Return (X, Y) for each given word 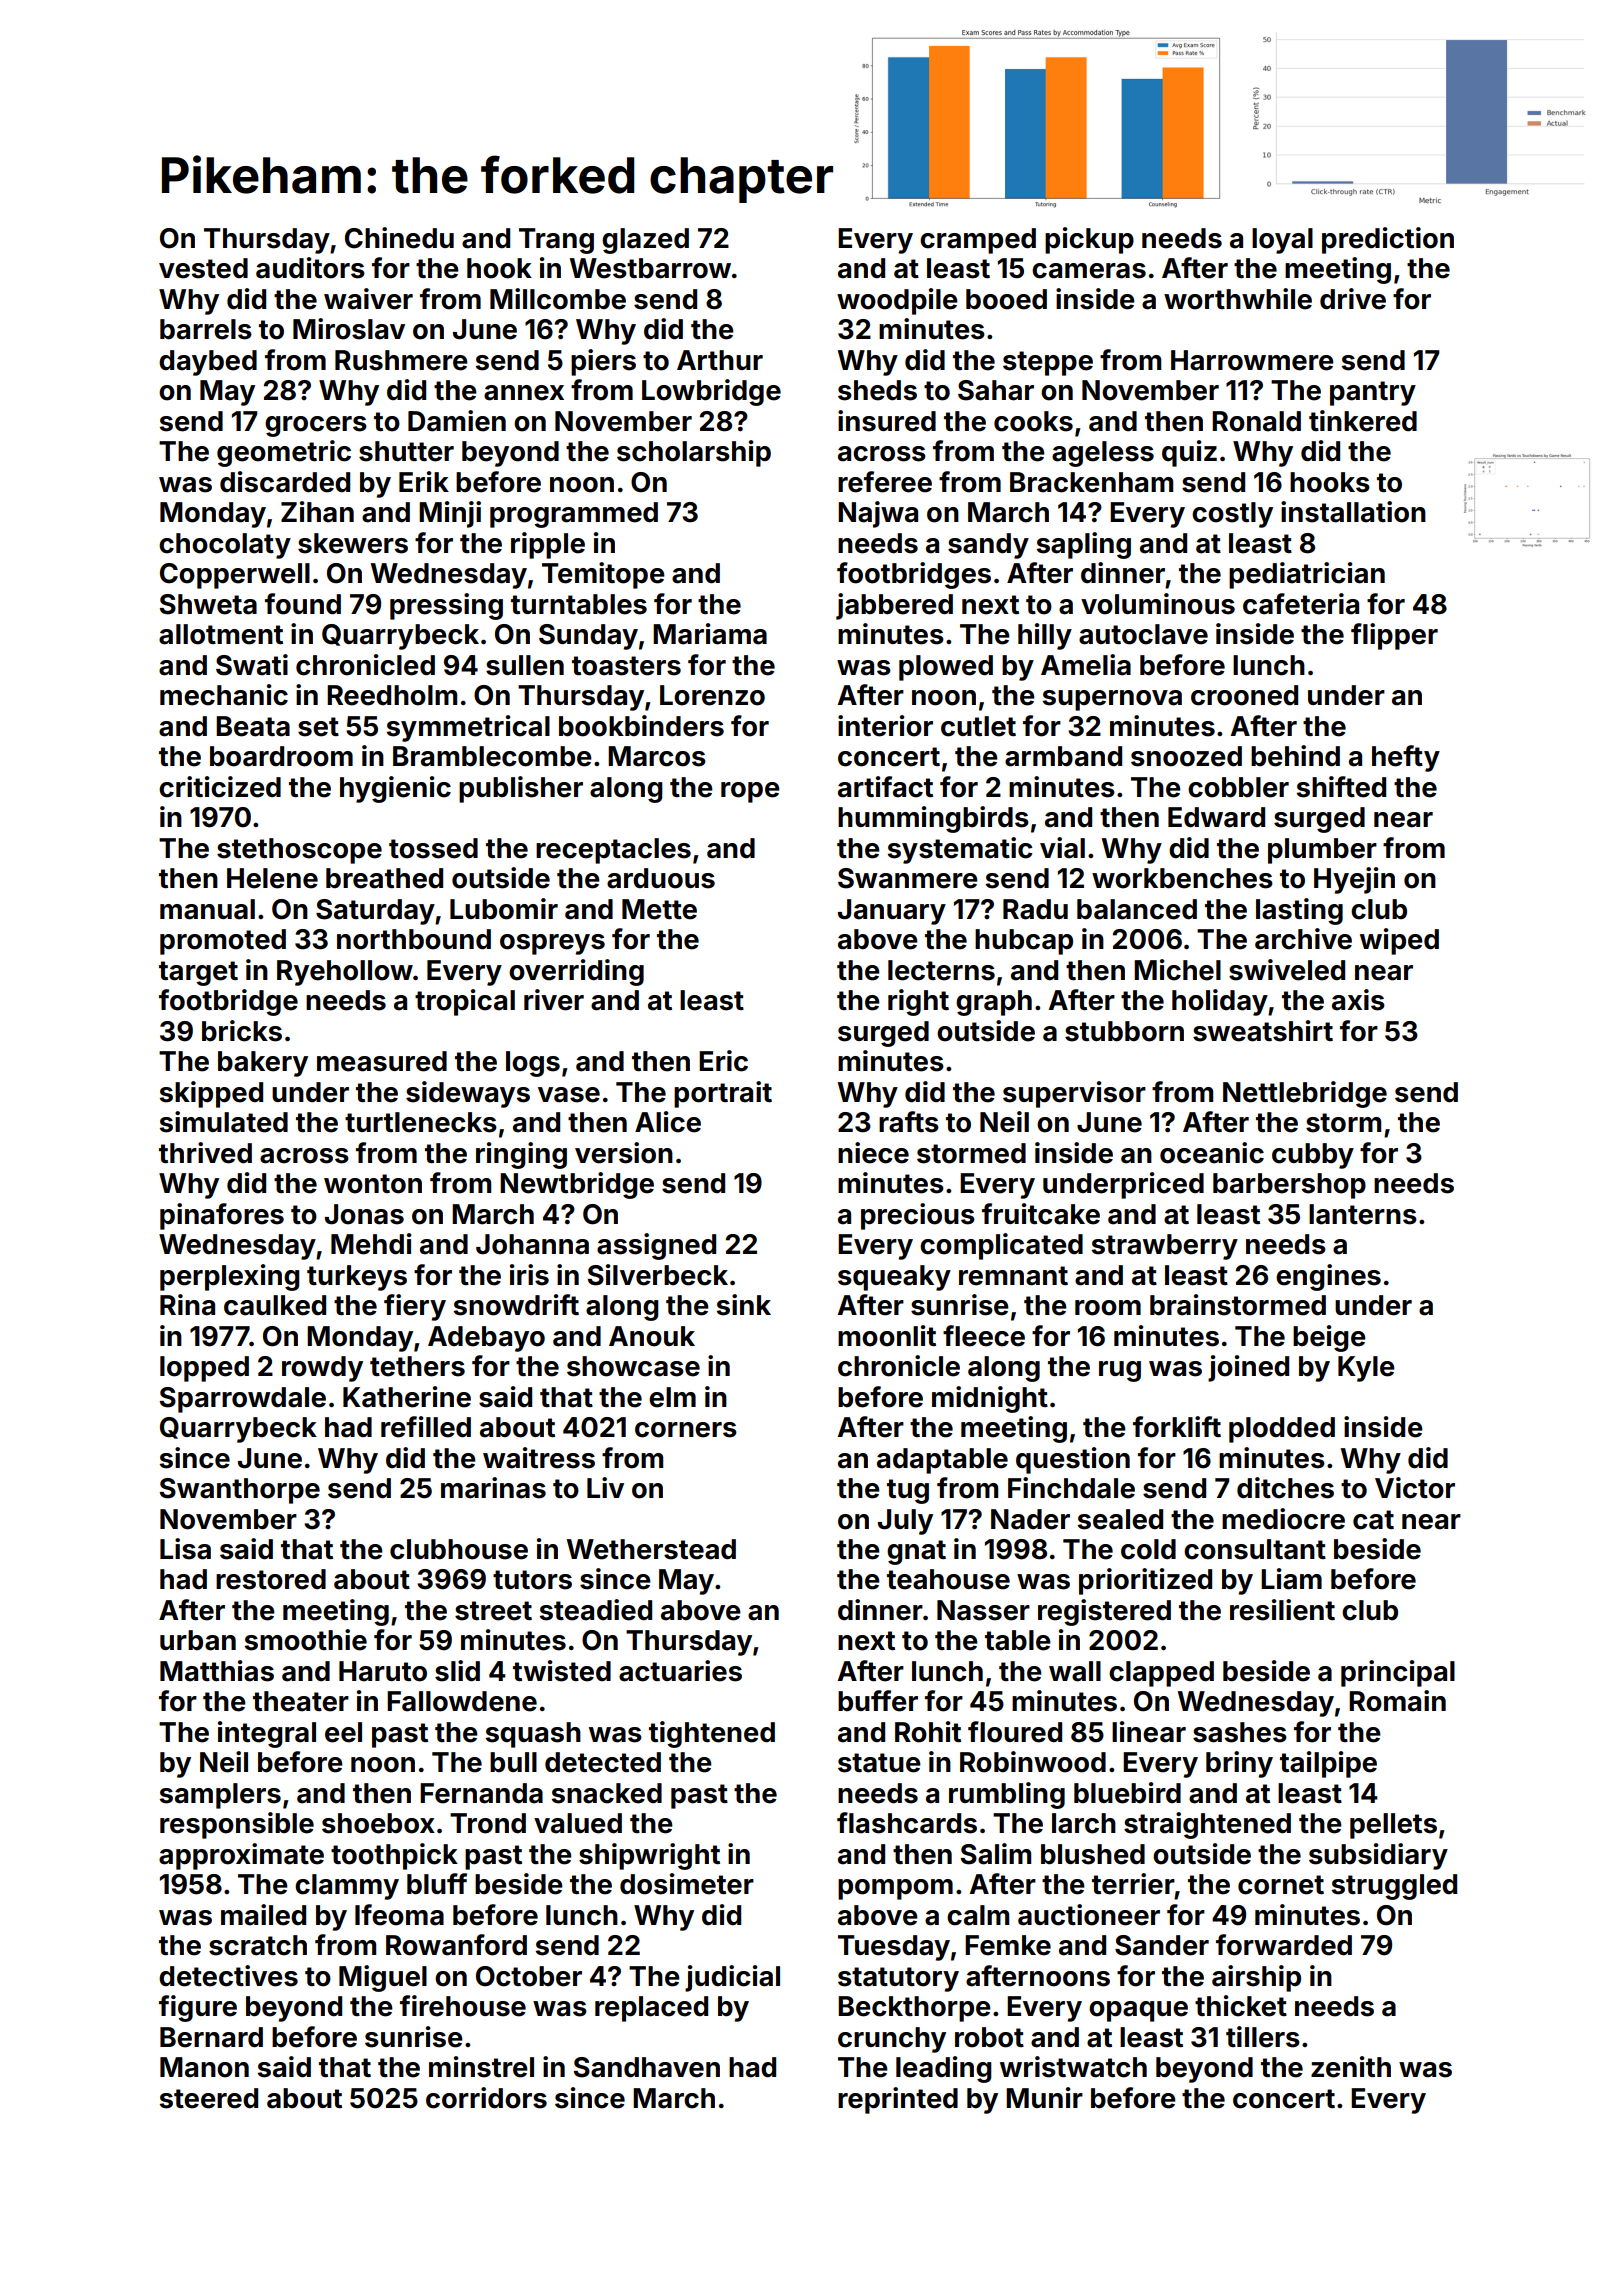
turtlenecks (421, 1122)
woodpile (897, 301)
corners (686, 1430)
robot (989, 2037)
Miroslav (349, 329)
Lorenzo (712, 695)
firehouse (463, 2006)
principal (1398, 1673)
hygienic (395, 789)
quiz (1189, 453)
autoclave (1143, 634)
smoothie (306, 1640)
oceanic (1212, 1153)
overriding (576, 972)
